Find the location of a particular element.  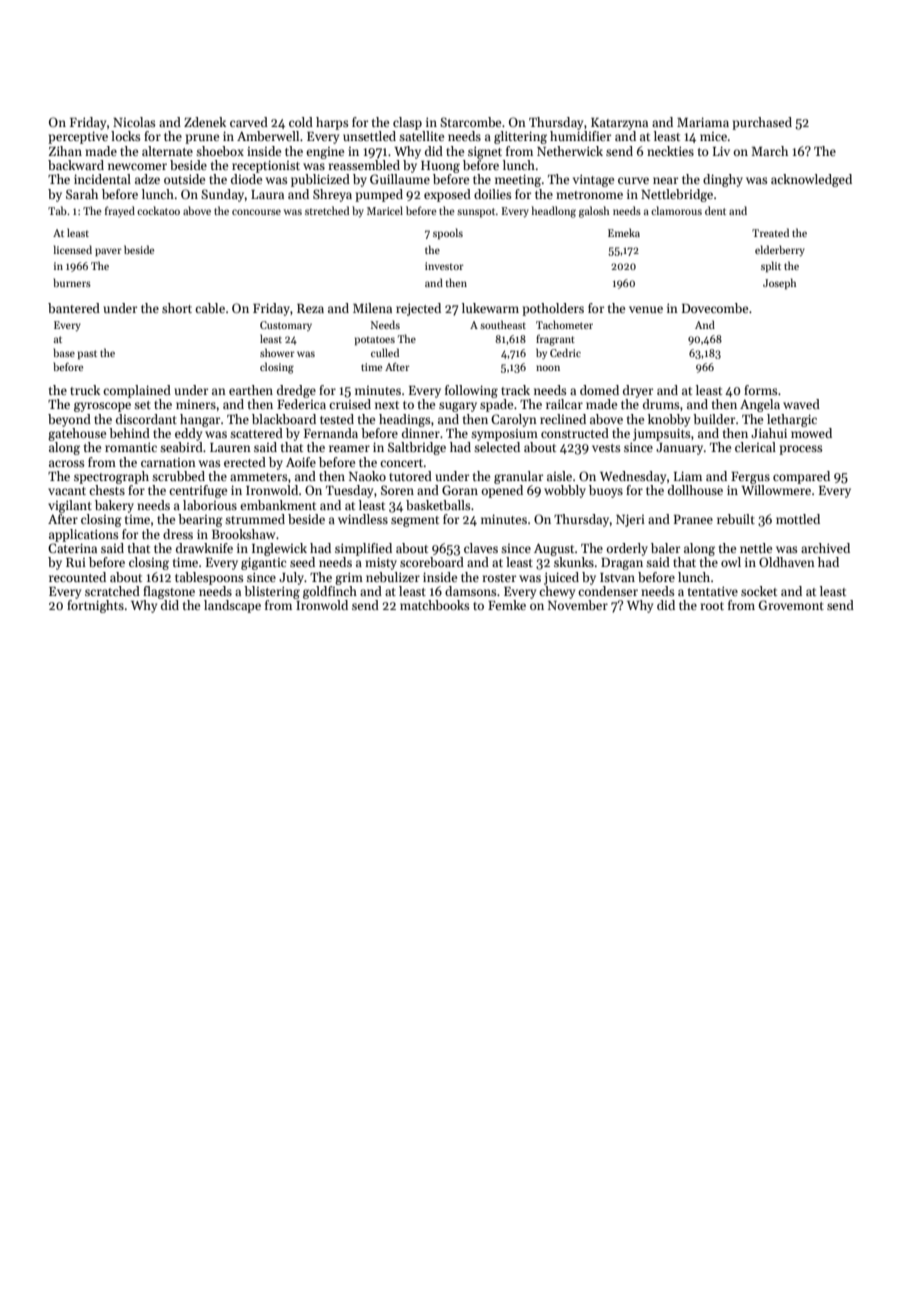

drums is located at coordinates (661, 404).
